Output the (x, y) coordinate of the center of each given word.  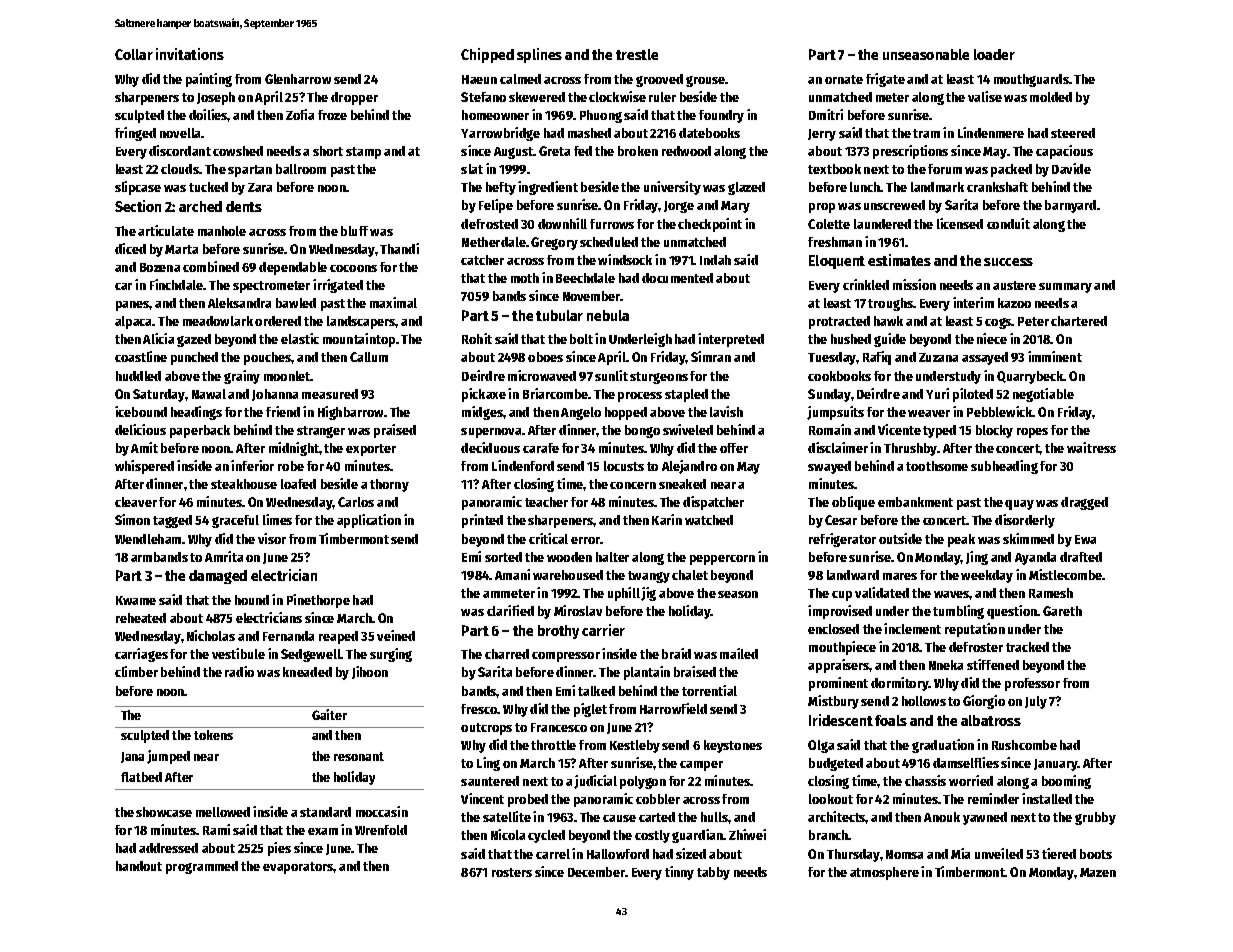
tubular (559, 315)
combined (211, 266)
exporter (371, 450)
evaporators (298, 868)
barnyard (1070, 206)
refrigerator (842, 540)
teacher (546, 502)
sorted (503, 557)
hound (252, 600)
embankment (915, 502)
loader (994, 54)
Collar (134, 54)
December (596, 872)
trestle (637, 54)
